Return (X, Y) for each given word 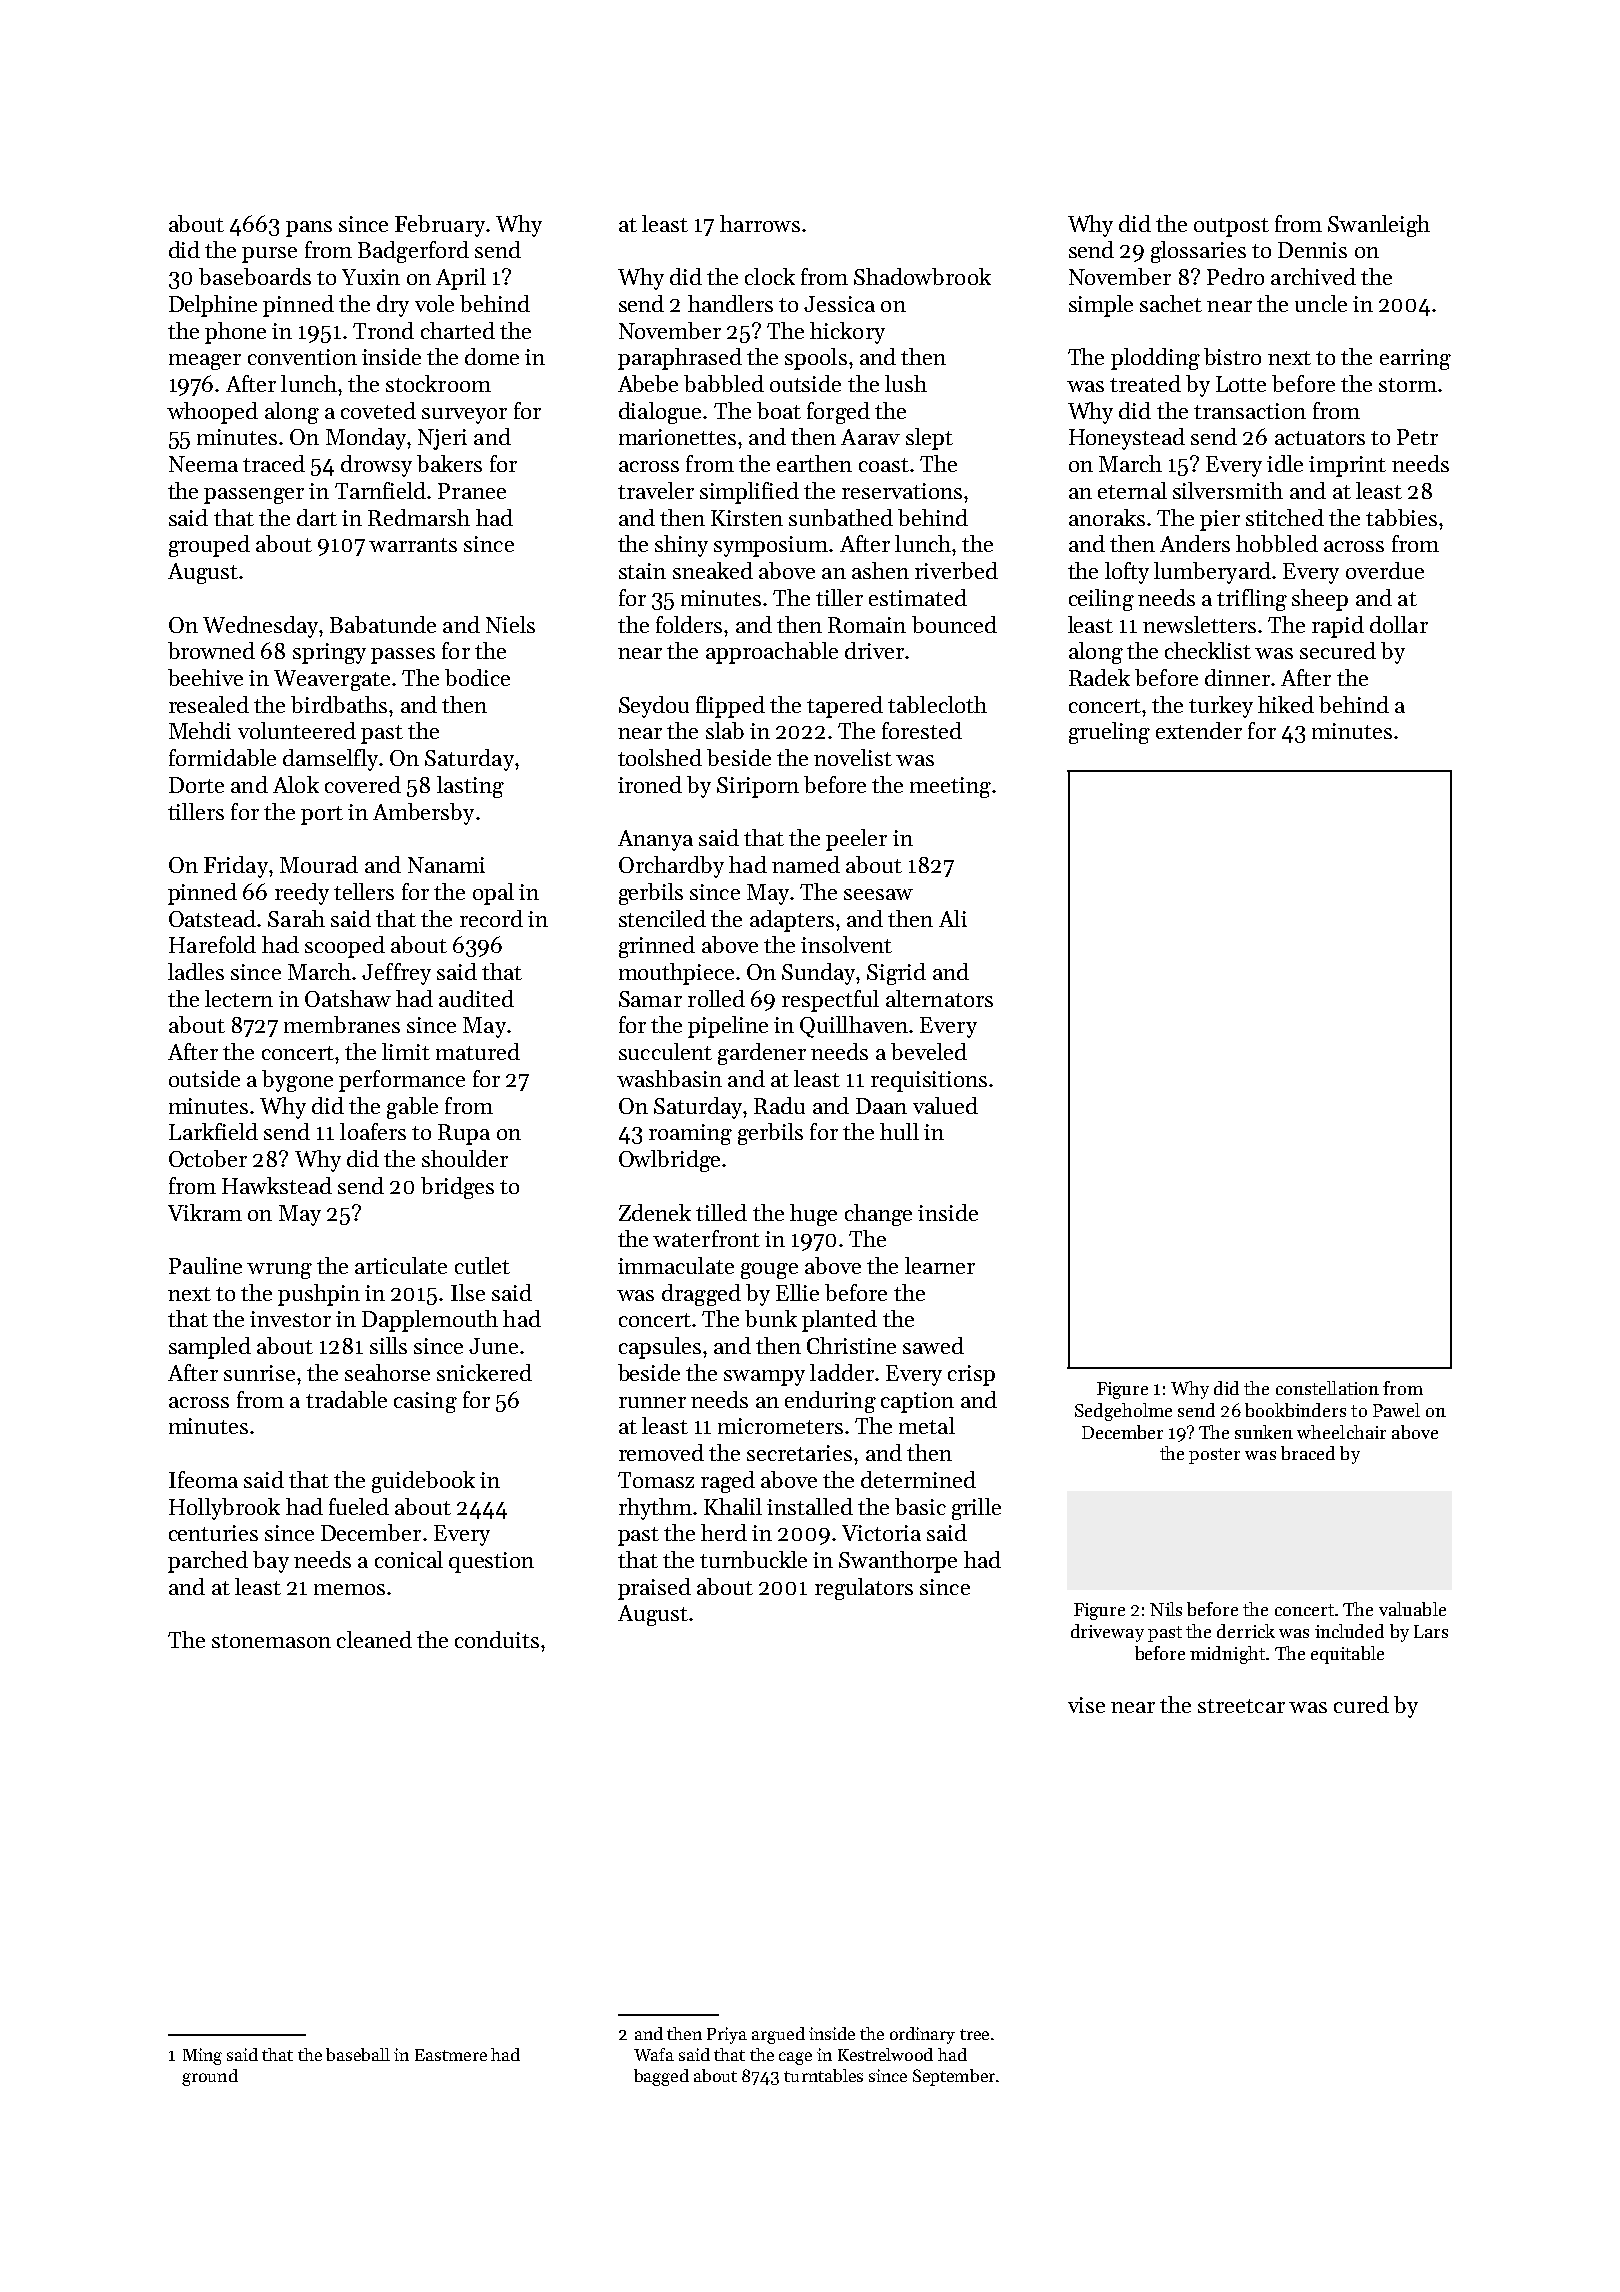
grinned (657, 947)
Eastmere (451, 2055)
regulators (864, 1589)
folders (689, 624)
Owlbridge (669, 1161)
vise (1086, 1705)
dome (492, 356)
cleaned (374, 1639)
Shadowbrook (922, 276)
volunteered (297, 730)
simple (1101, 306)
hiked (1286, 704)
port (322, 815)
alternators (939, 998)
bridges (457, 1188)
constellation (1327, 1388)
